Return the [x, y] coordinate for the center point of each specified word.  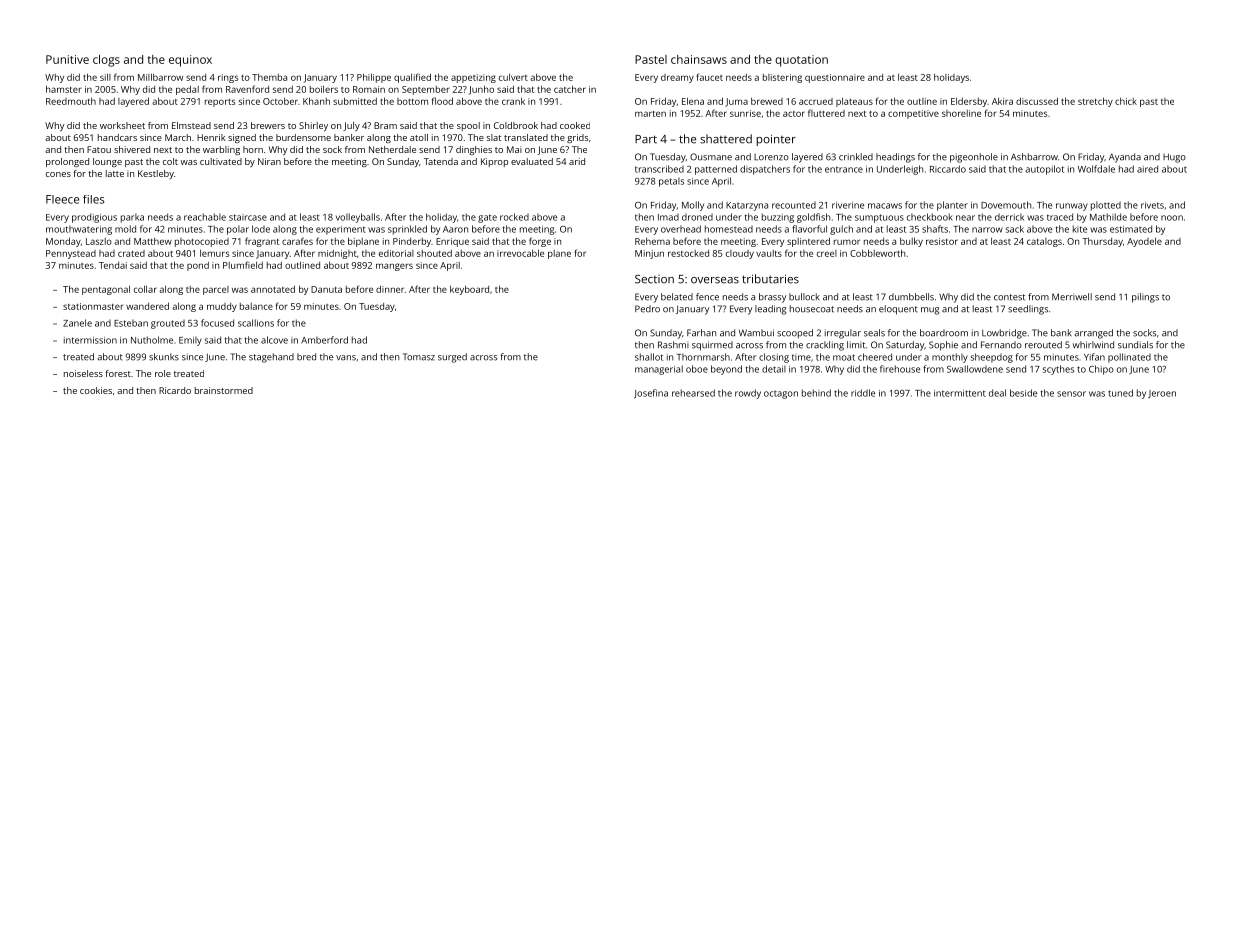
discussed [1037, 101]
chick [1126, 101]
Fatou [99, 149]
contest [1009, 297]
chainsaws [699, 59]
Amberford [324, 340]
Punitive [67, 59]
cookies [96, 390]
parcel [216, 290]
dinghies [474, 150]
